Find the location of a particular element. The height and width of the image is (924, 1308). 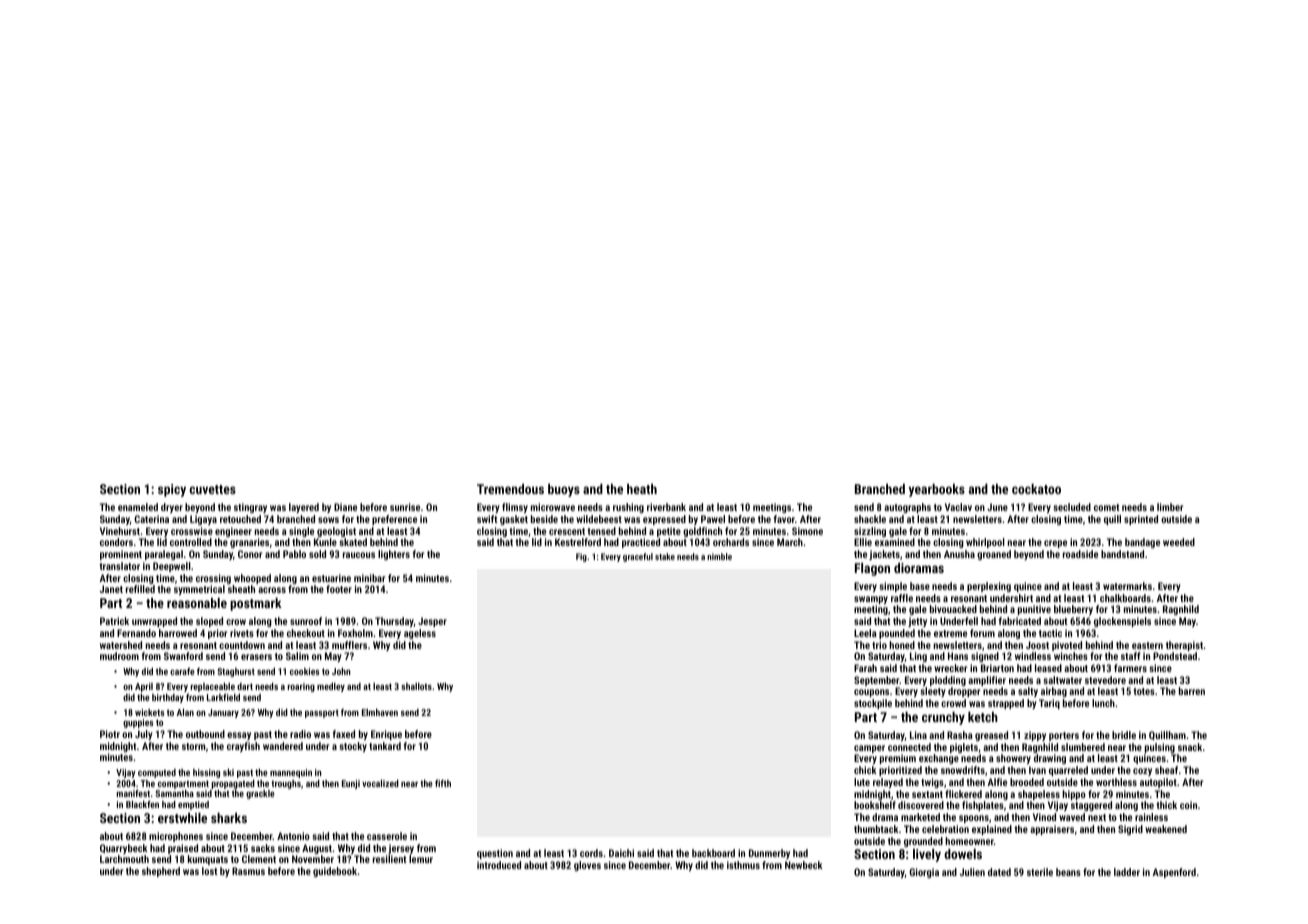

Antonio is located at coordinates (293, 836).
